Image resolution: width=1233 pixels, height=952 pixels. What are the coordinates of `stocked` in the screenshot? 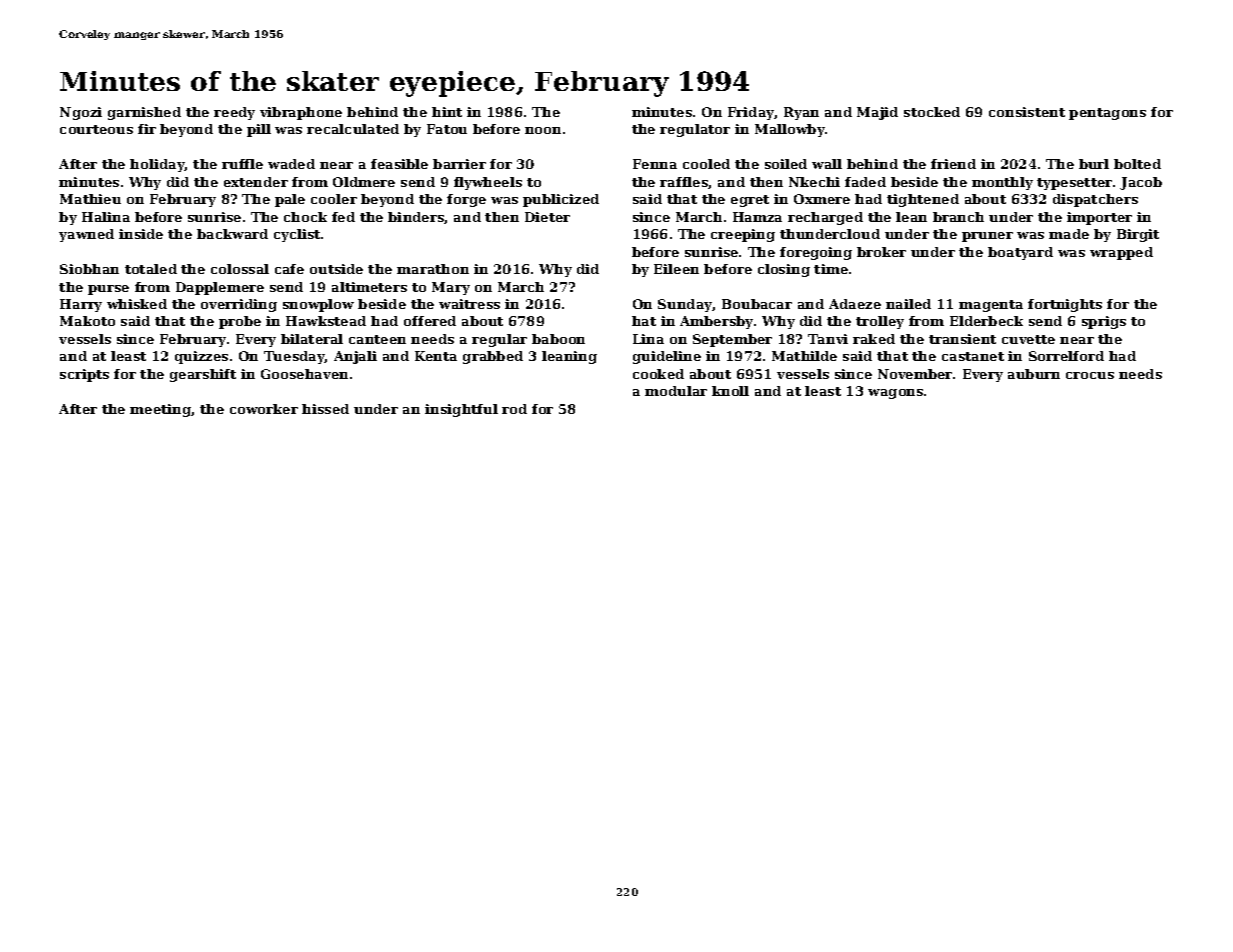 It's located at (932, 112).
